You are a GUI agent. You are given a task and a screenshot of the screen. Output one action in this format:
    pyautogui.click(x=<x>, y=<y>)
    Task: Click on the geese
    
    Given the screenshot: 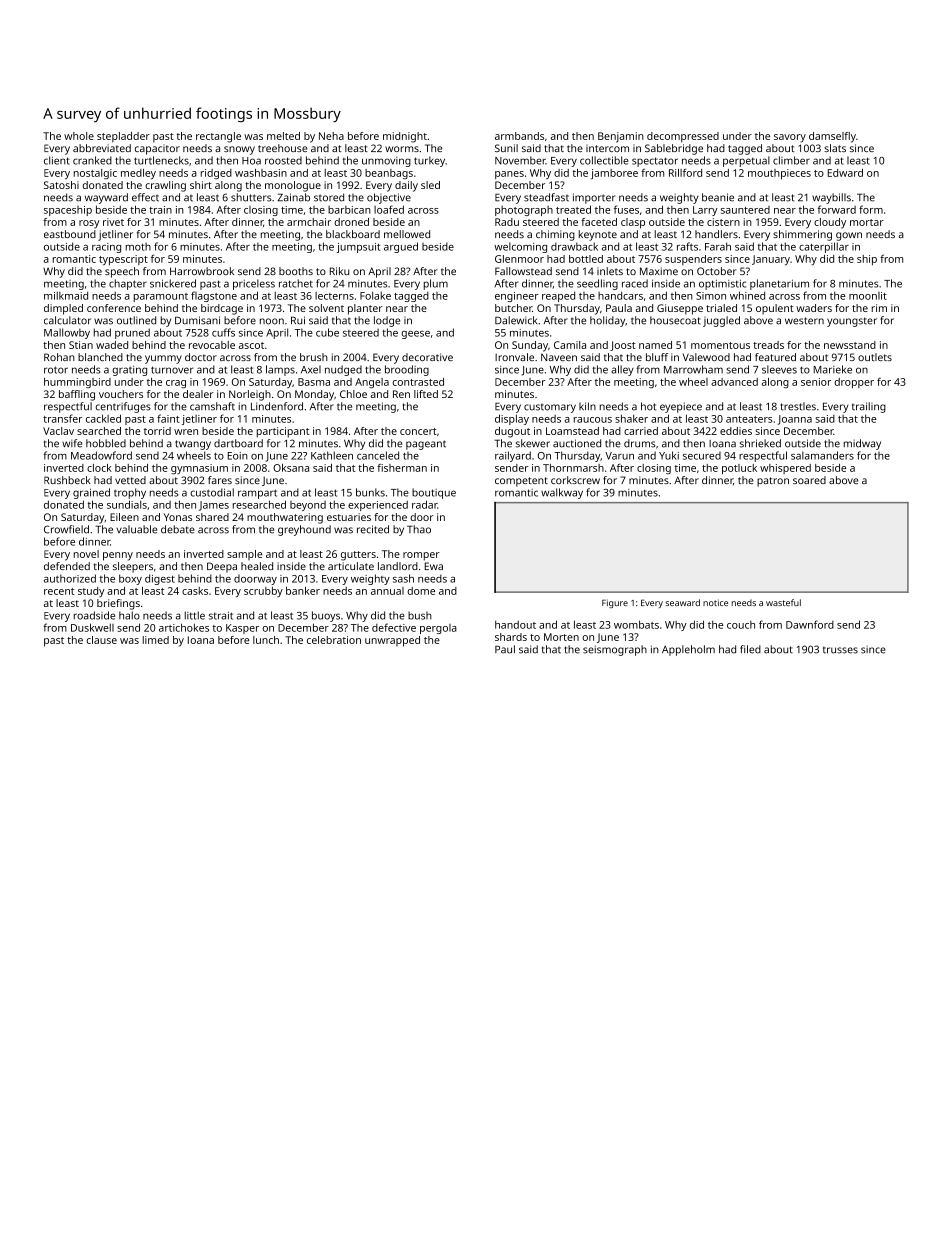 What is the action you would take?
    pyautogui.click(x=415, y=335)
